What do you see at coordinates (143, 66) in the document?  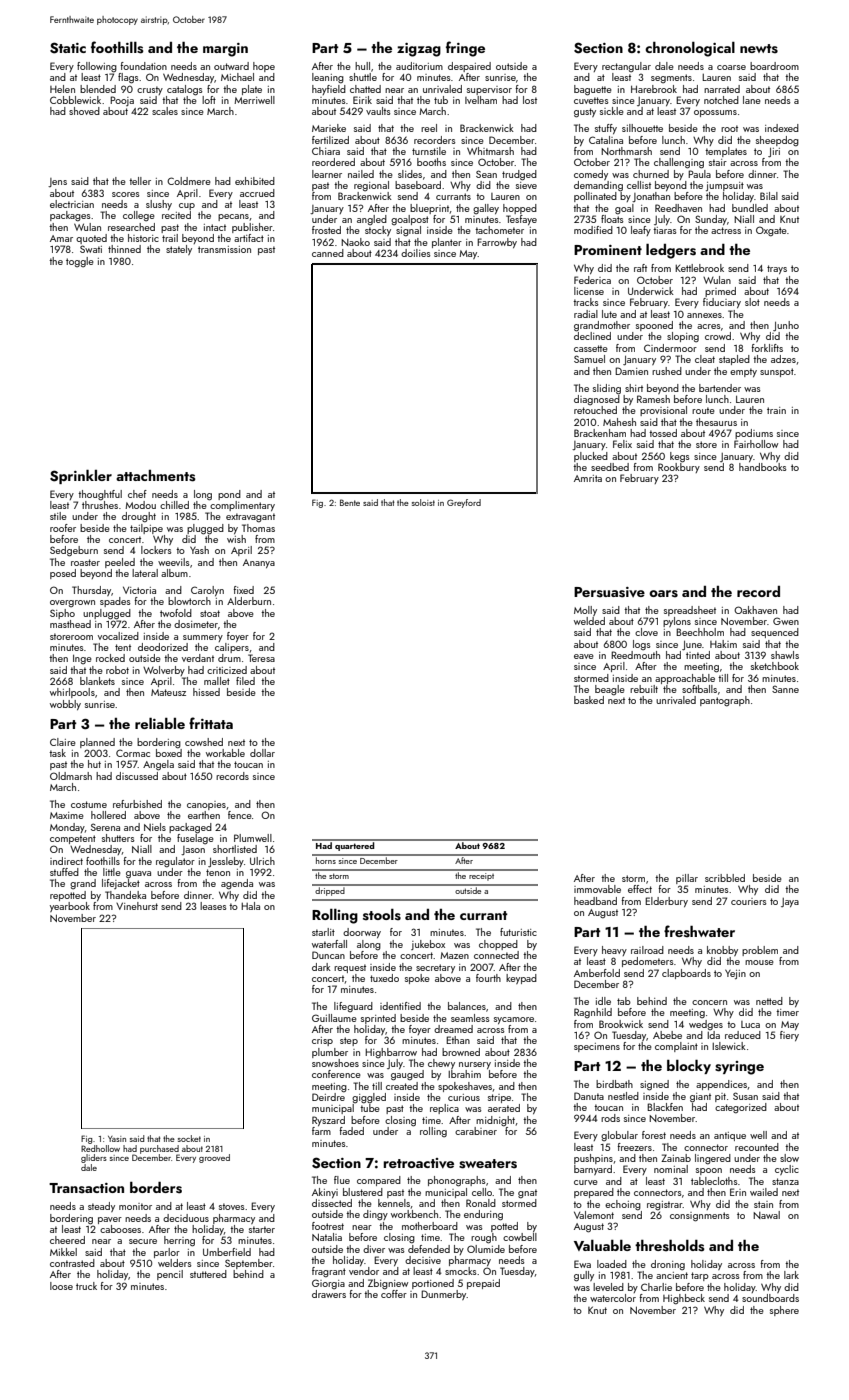 I see `foundation` at bounding box center [143, 66].
